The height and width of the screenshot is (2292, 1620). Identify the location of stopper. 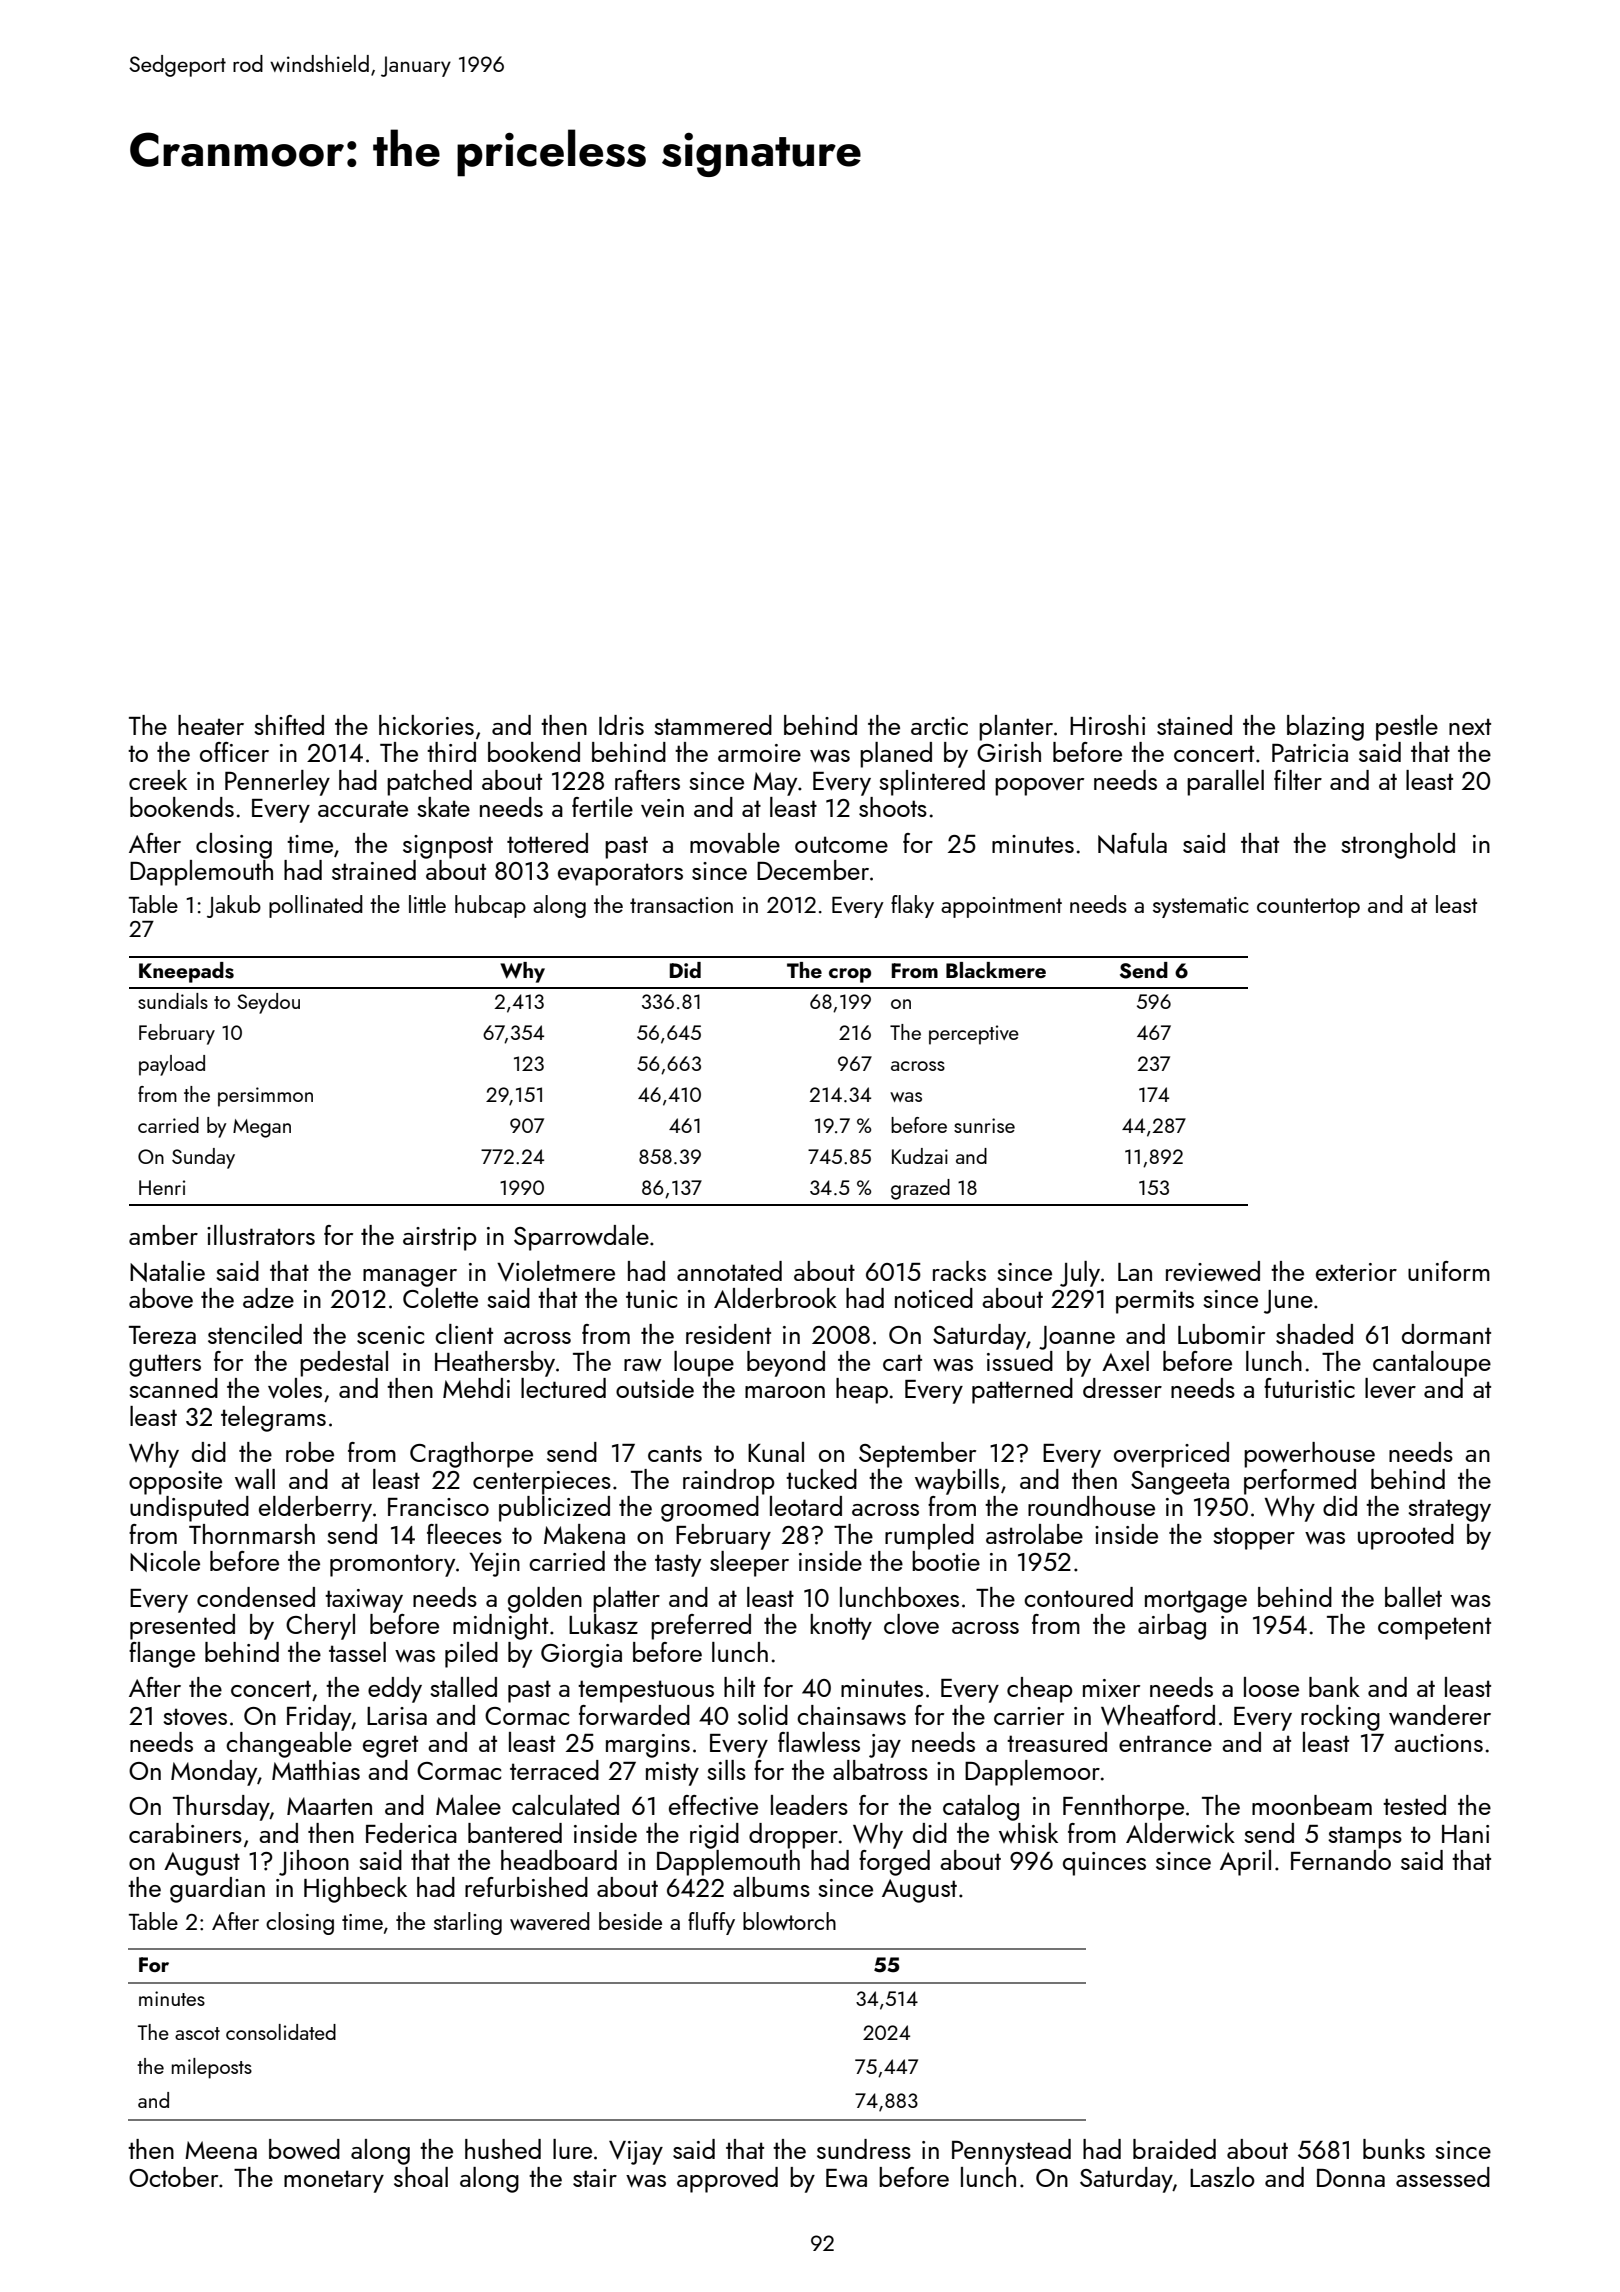
(1254, 1538).
